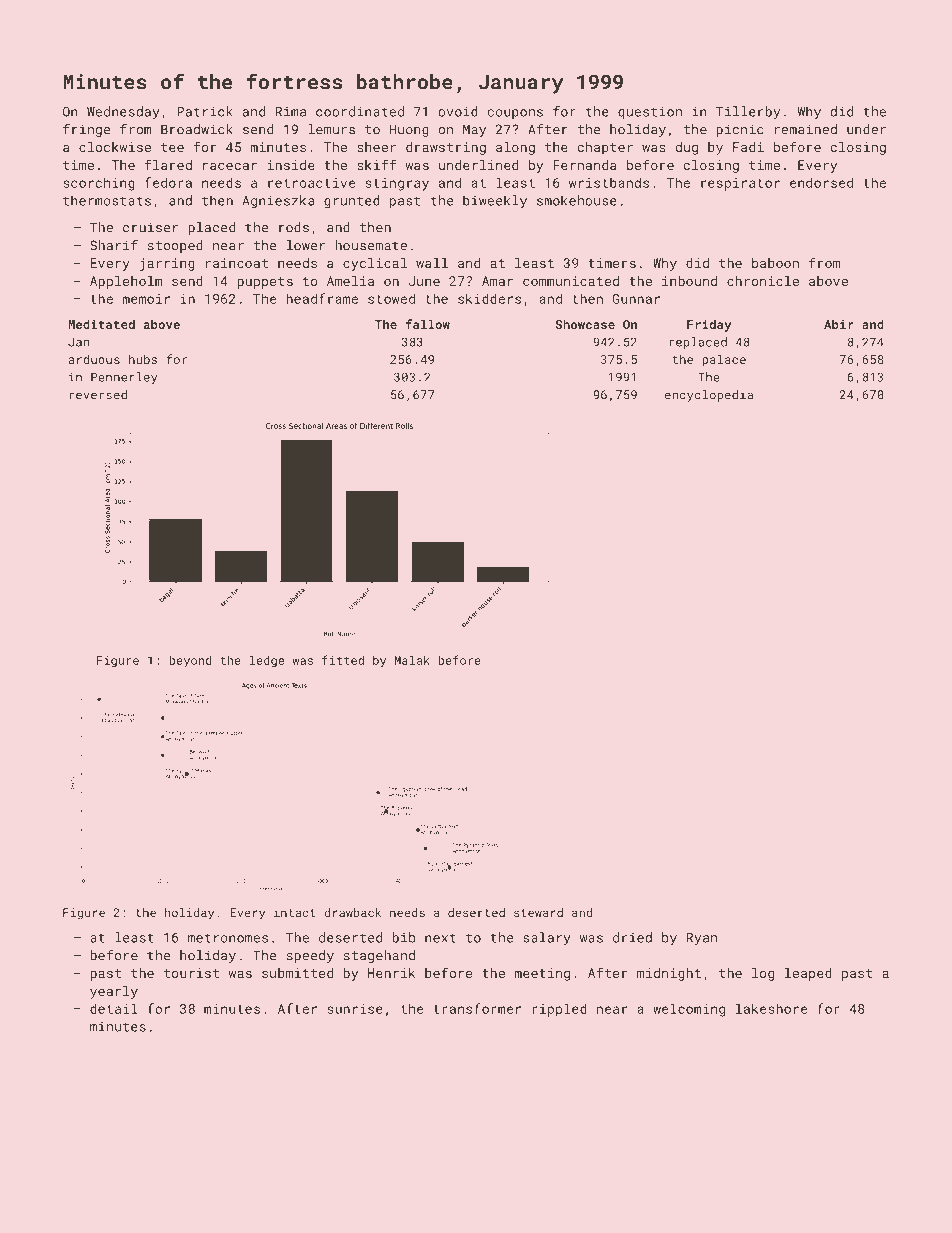 This page has width=952, height=1233. What do you see at coordinates (775, 263) in the page?
I see `baboon` at bounding box center [775, 263].
